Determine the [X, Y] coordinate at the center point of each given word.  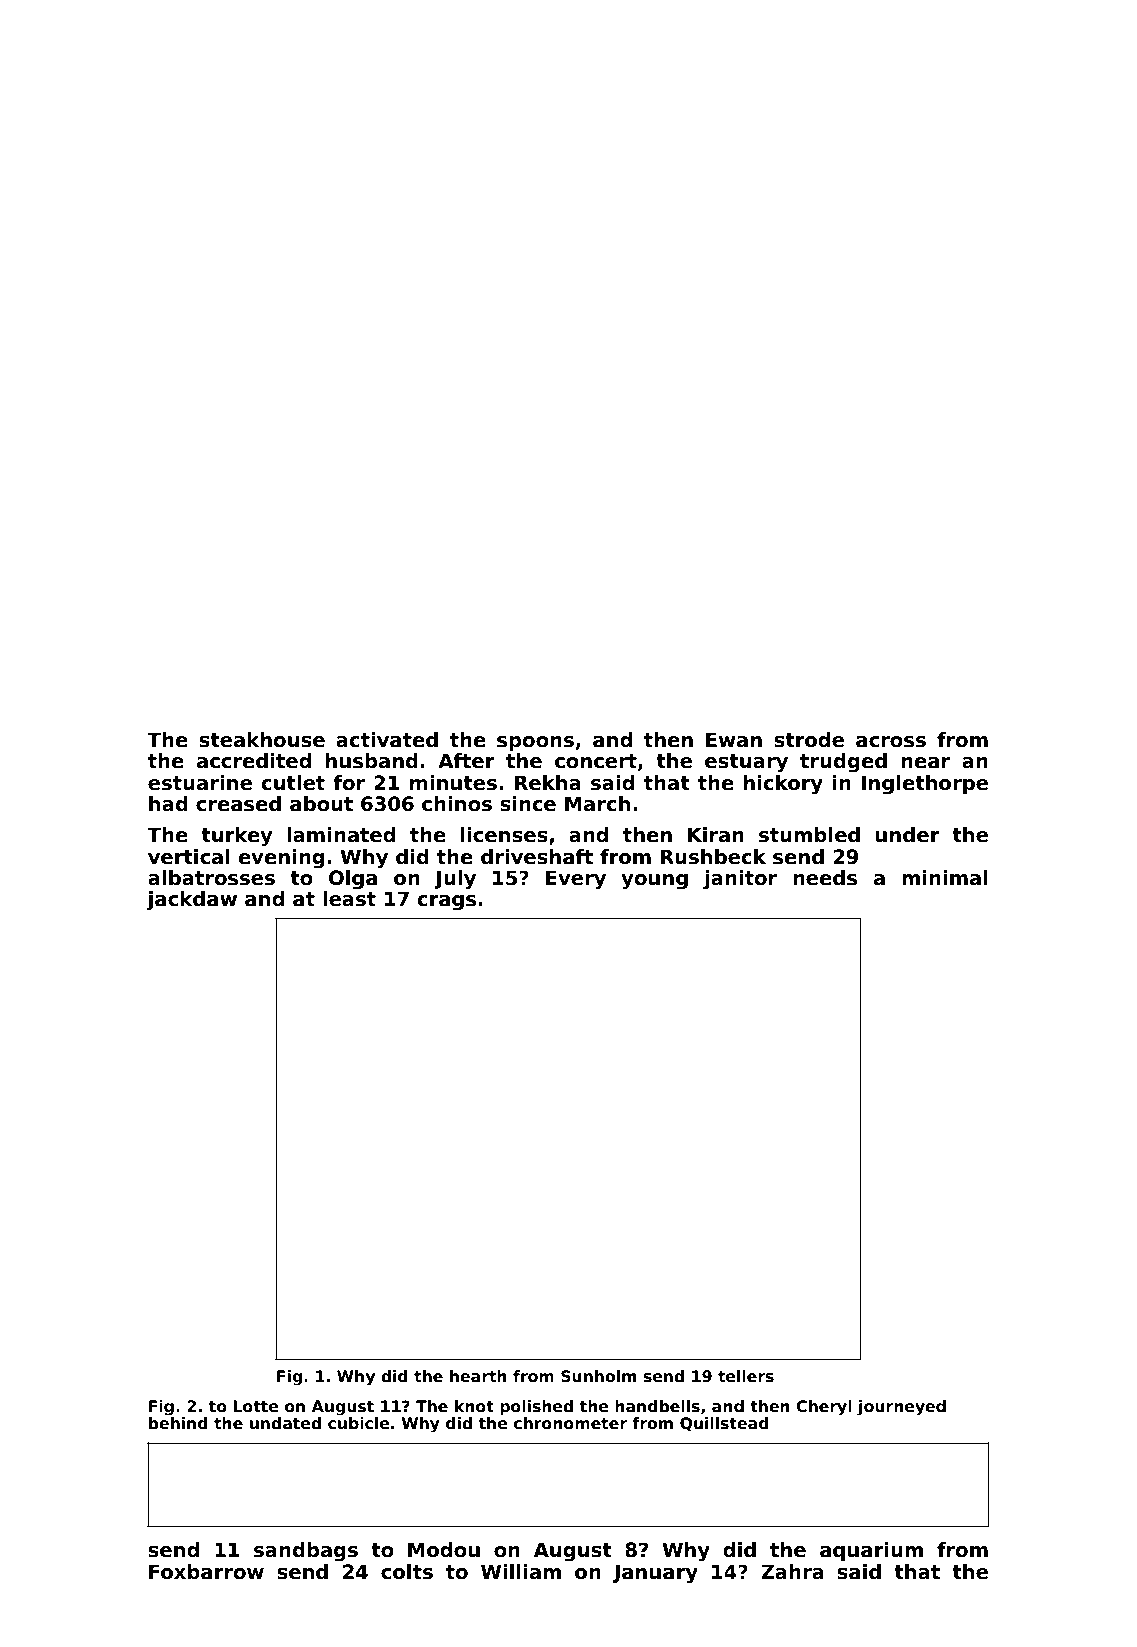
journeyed [901, 1408]
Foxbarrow [206, 1572]
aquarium [871, 1551]
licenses [504, 835]
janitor [740, 880]
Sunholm [598, 1376]
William [521, 1572]
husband [372, 761]
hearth [478, 1376]
